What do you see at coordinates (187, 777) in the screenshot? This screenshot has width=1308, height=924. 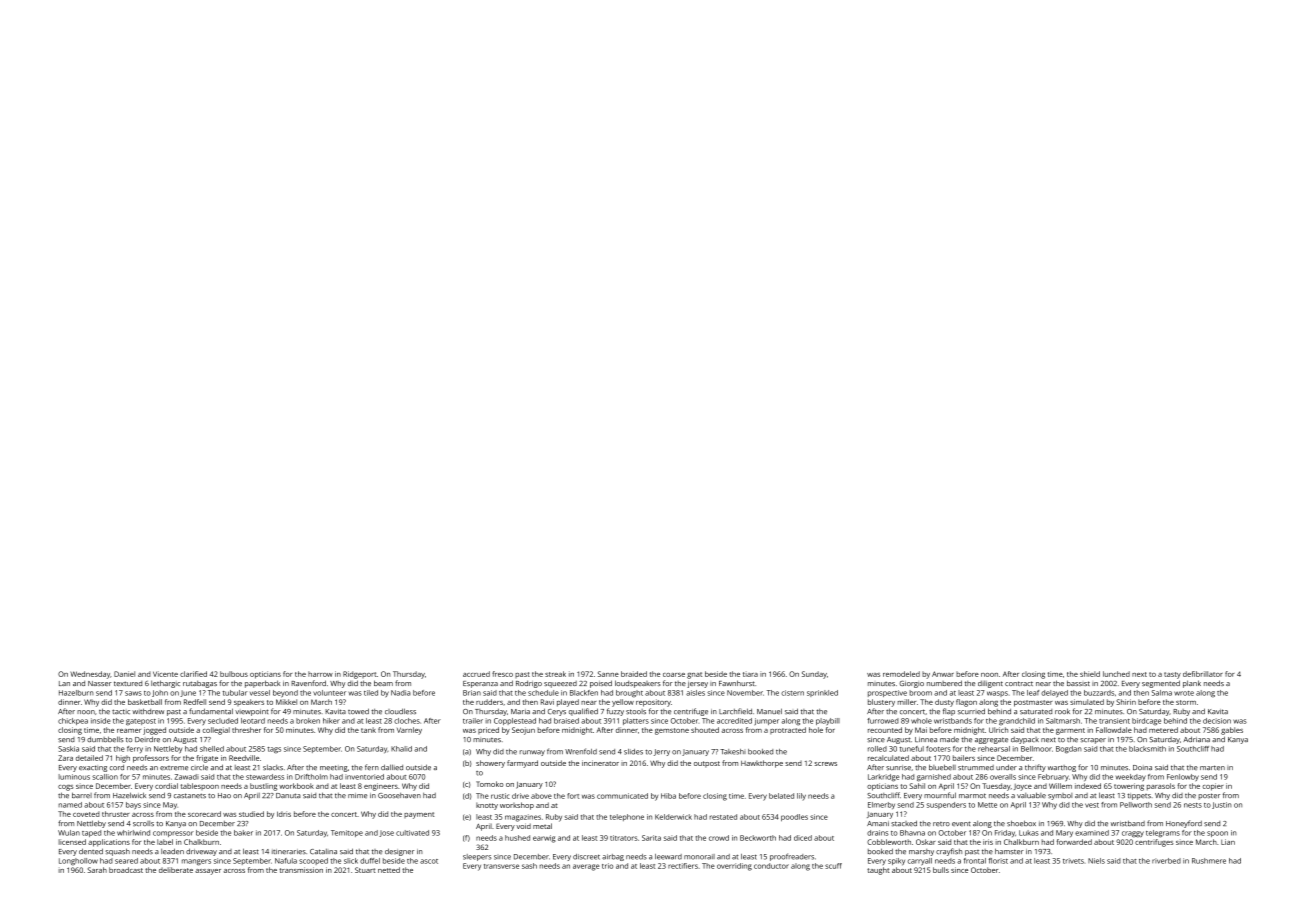 I see `Zawadi` at bounding box center [187, 777].
